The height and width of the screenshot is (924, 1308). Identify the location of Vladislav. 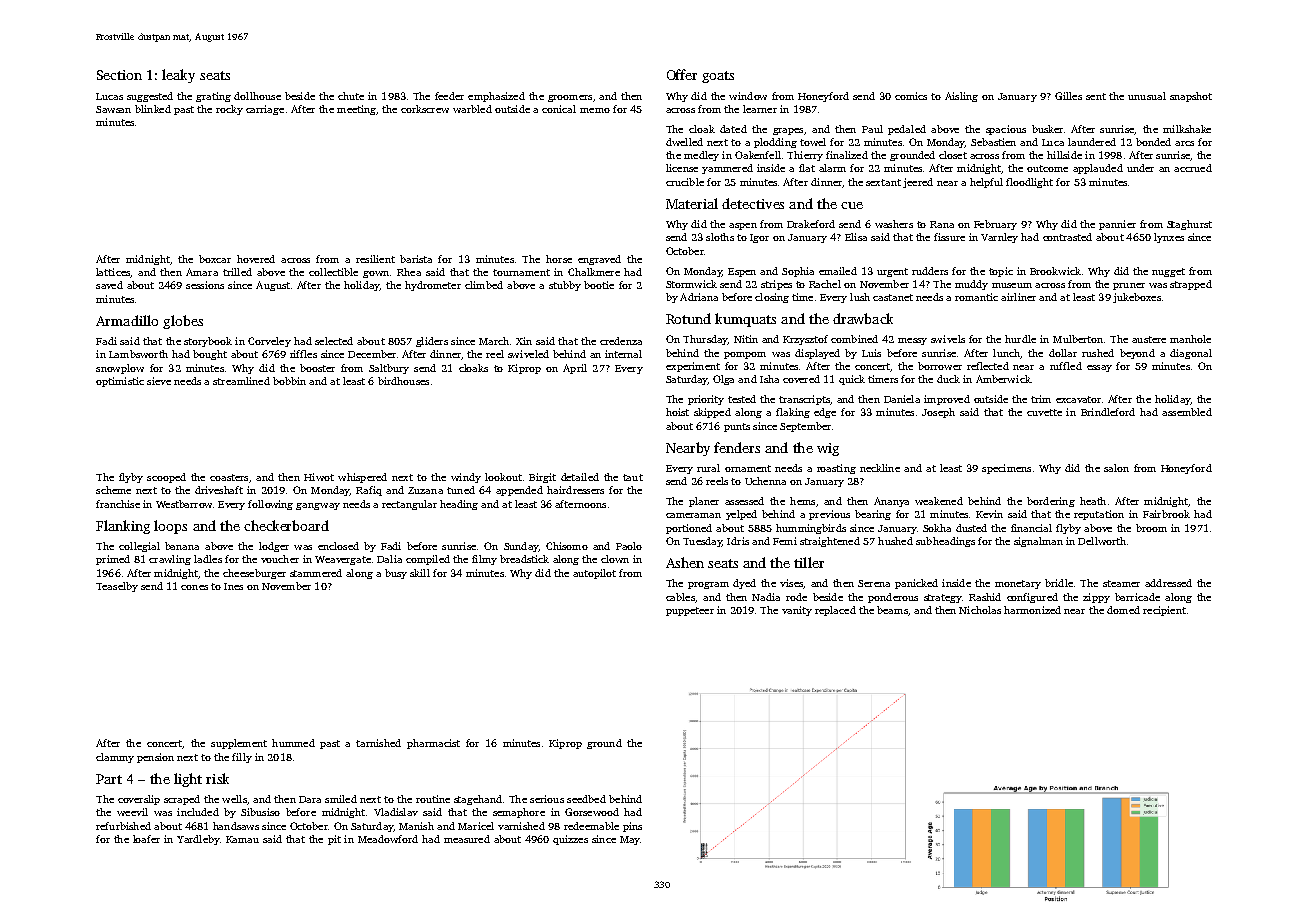
(396, 812).
